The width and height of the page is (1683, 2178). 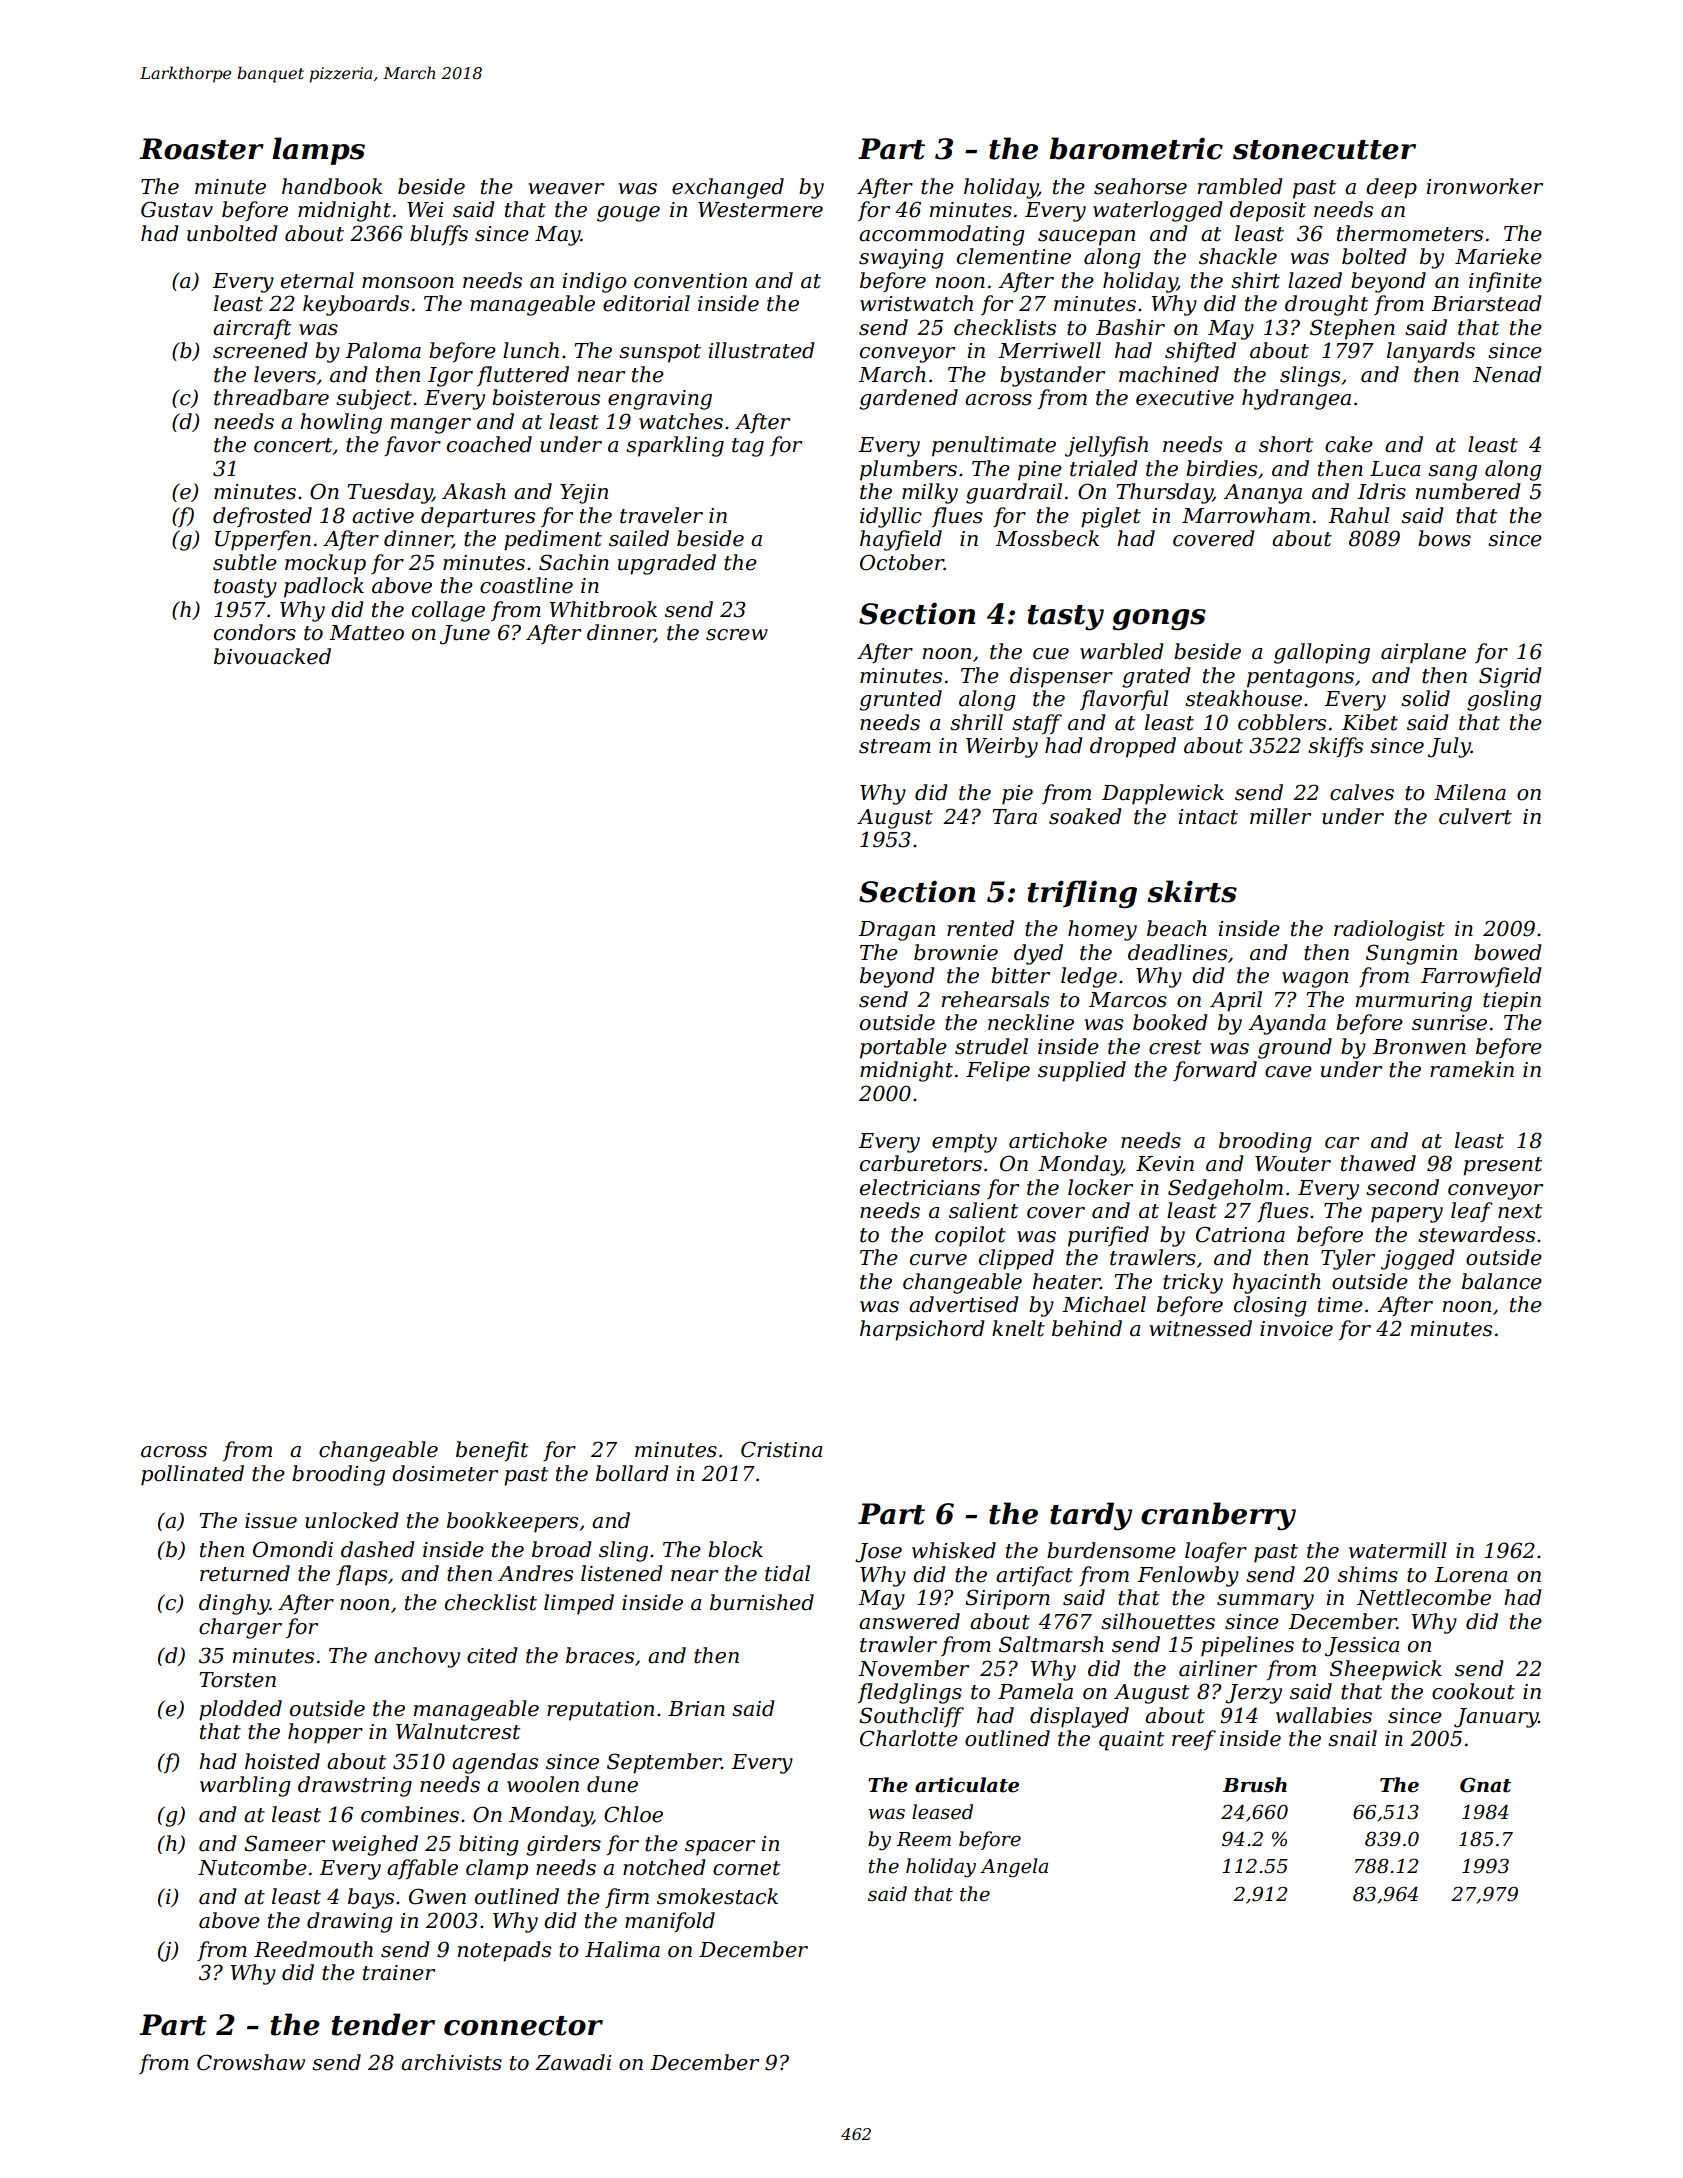 I want to click on Pamela, so click(x=1035, y=1691).
